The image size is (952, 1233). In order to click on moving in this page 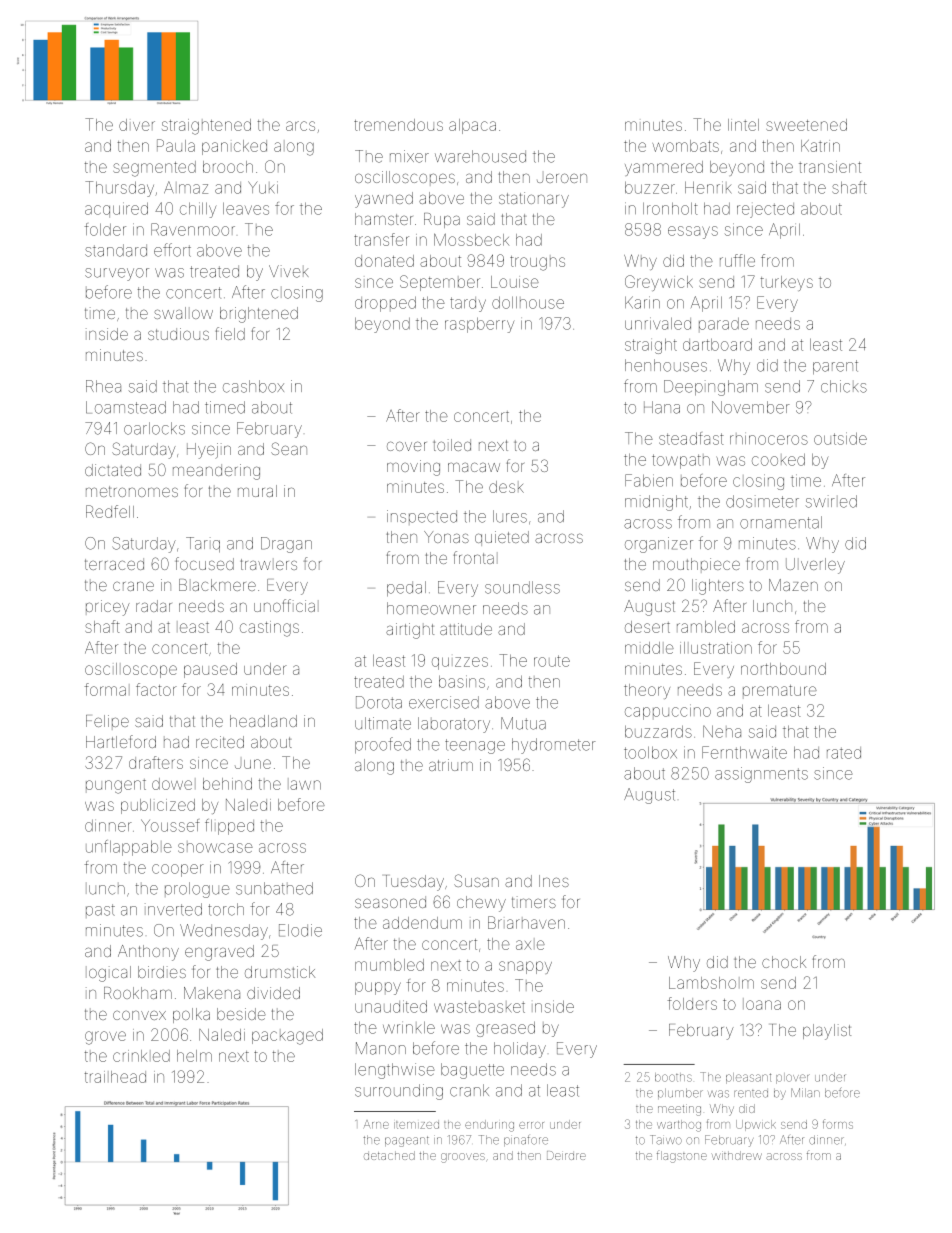, I will do `click(413, 468)`.
